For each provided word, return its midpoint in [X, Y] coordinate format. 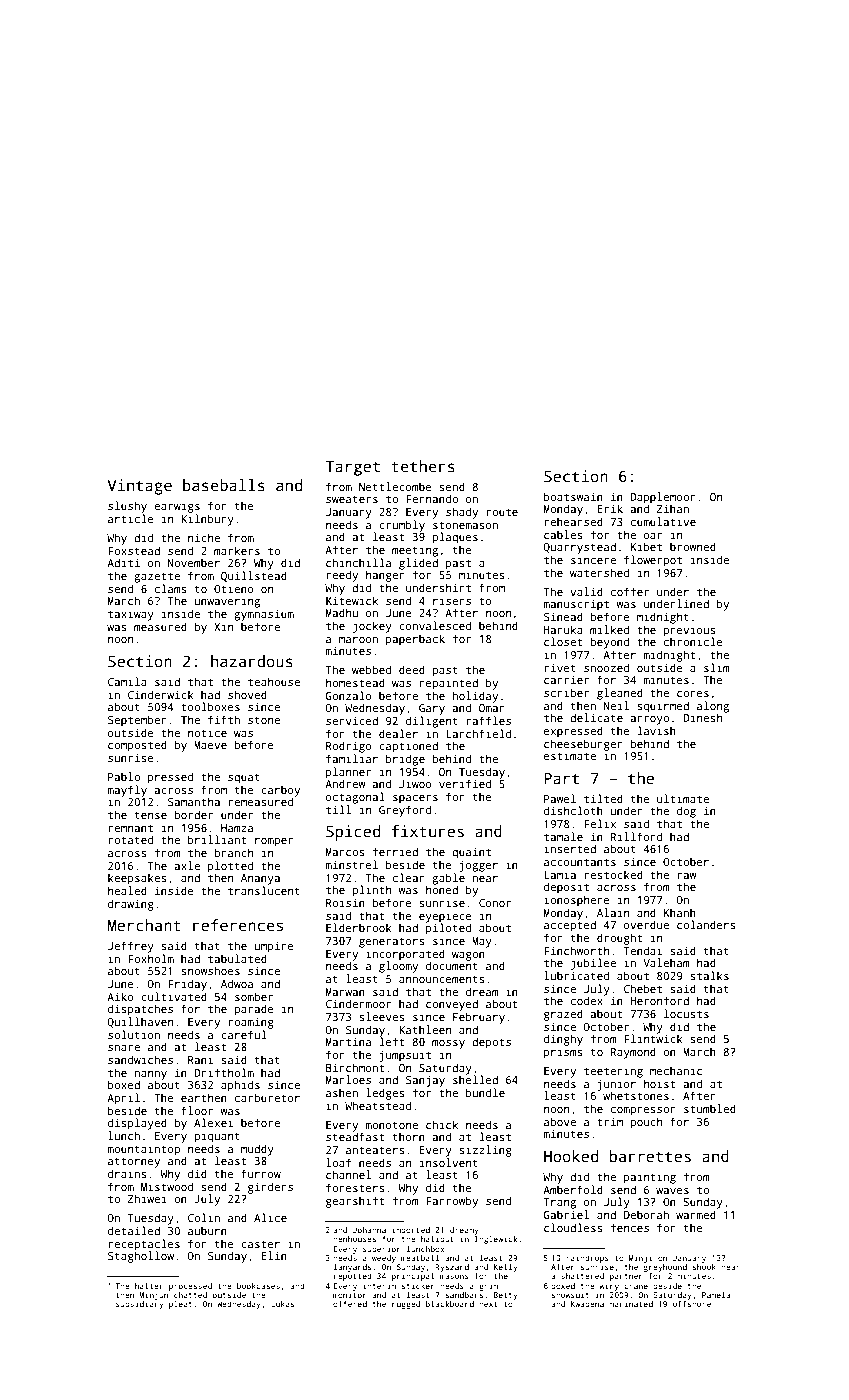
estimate [570, 755]
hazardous [252, 661]
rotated [130, 839]
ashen [342, 1092]
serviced [352, 720]
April [123, 1099]
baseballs [224, 485]
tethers [423, 466]
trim [610, 1121]
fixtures [428, 831]
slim [717, 667]
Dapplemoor [663, 498]
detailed [134, 1230]
